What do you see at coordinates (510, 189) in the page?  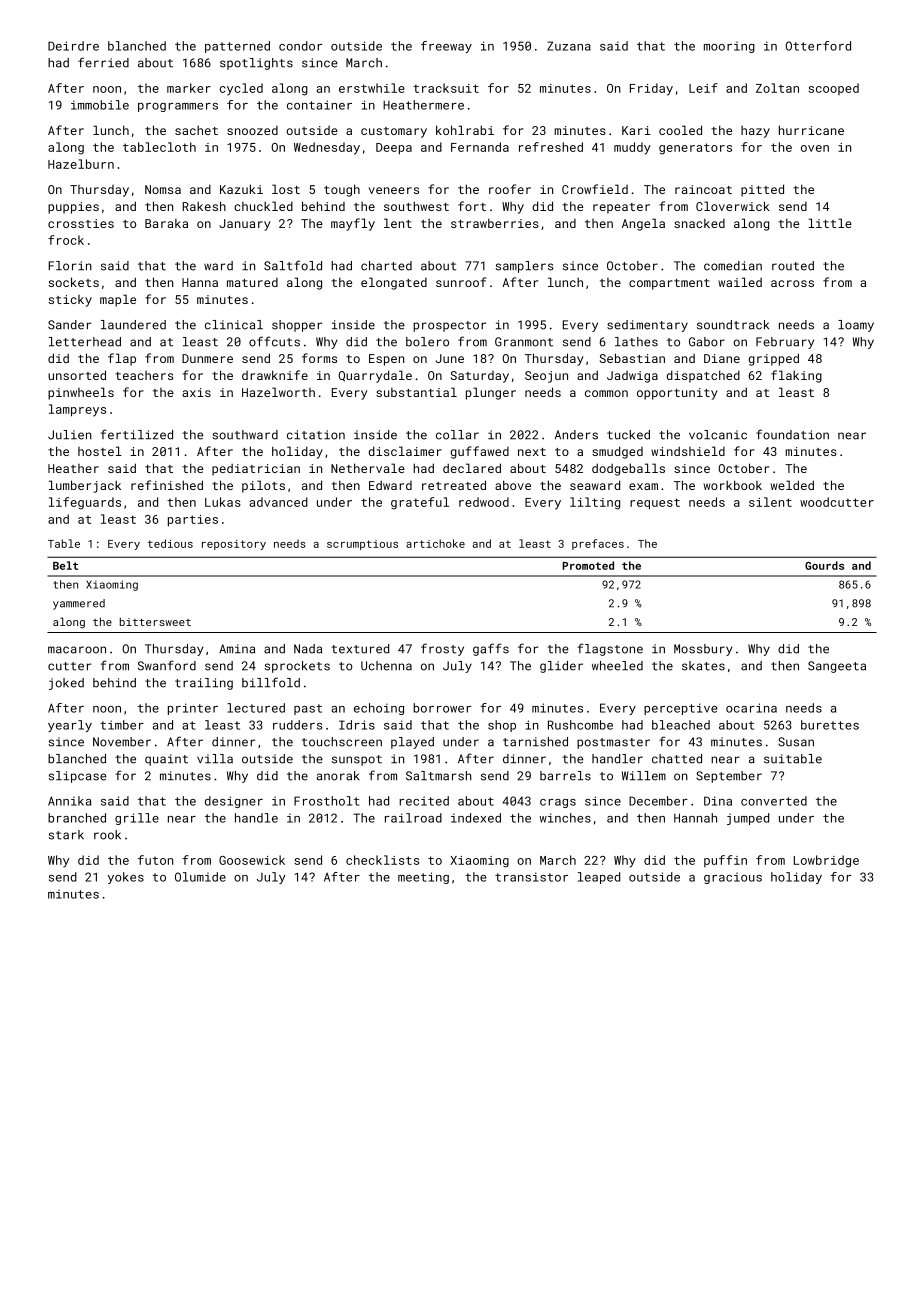 I see `roofer` at bounding box center [510, 189].
